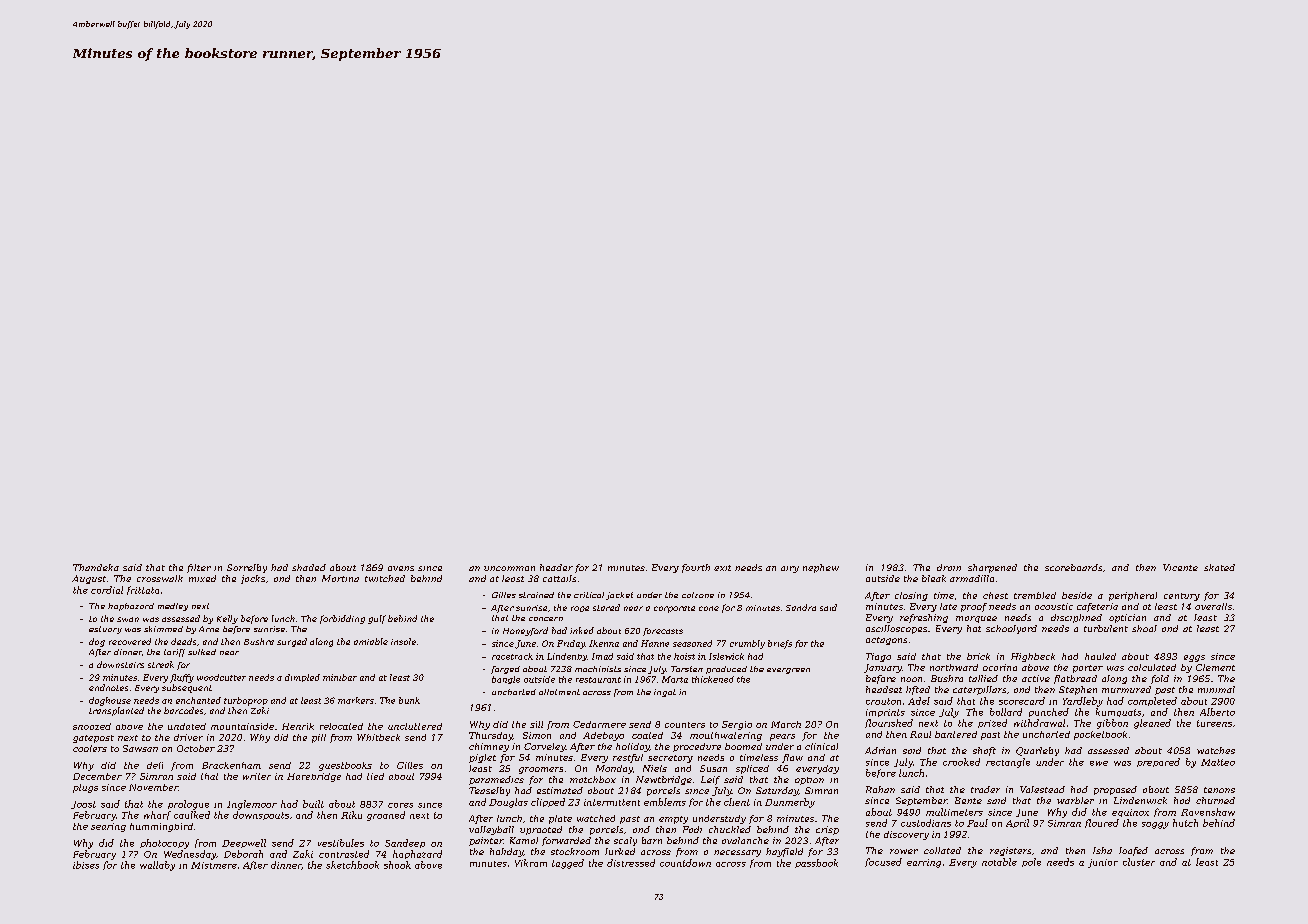 This screenshot has width=1308, height=924. I want to click on completed, so click(1152, 701).
